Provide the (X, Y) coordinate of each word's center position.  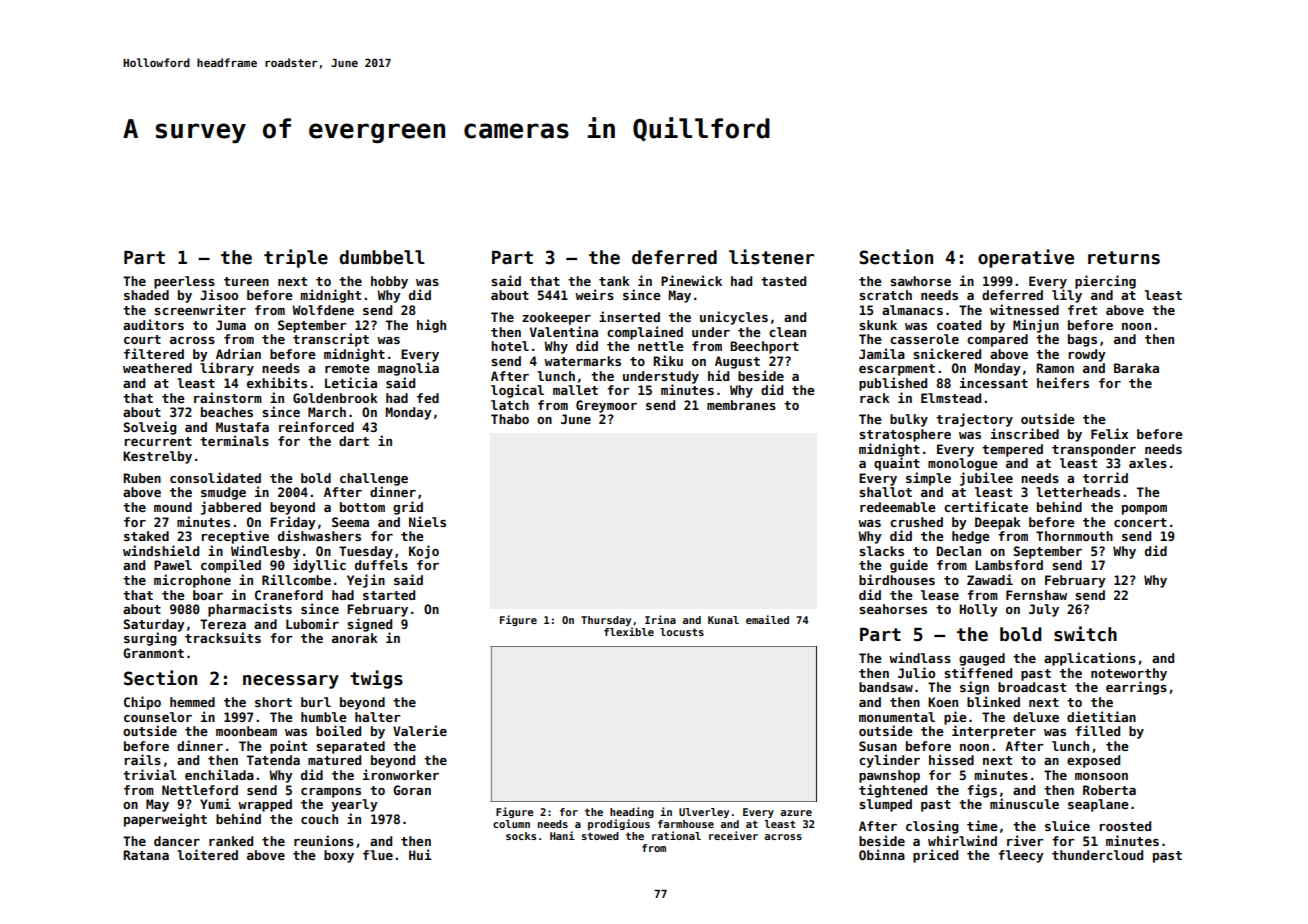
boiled (338, 730)
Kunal (723, 620)
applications (1090, 659)
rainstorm (228, 397)
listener (771, 257)
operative (1026, 258)
